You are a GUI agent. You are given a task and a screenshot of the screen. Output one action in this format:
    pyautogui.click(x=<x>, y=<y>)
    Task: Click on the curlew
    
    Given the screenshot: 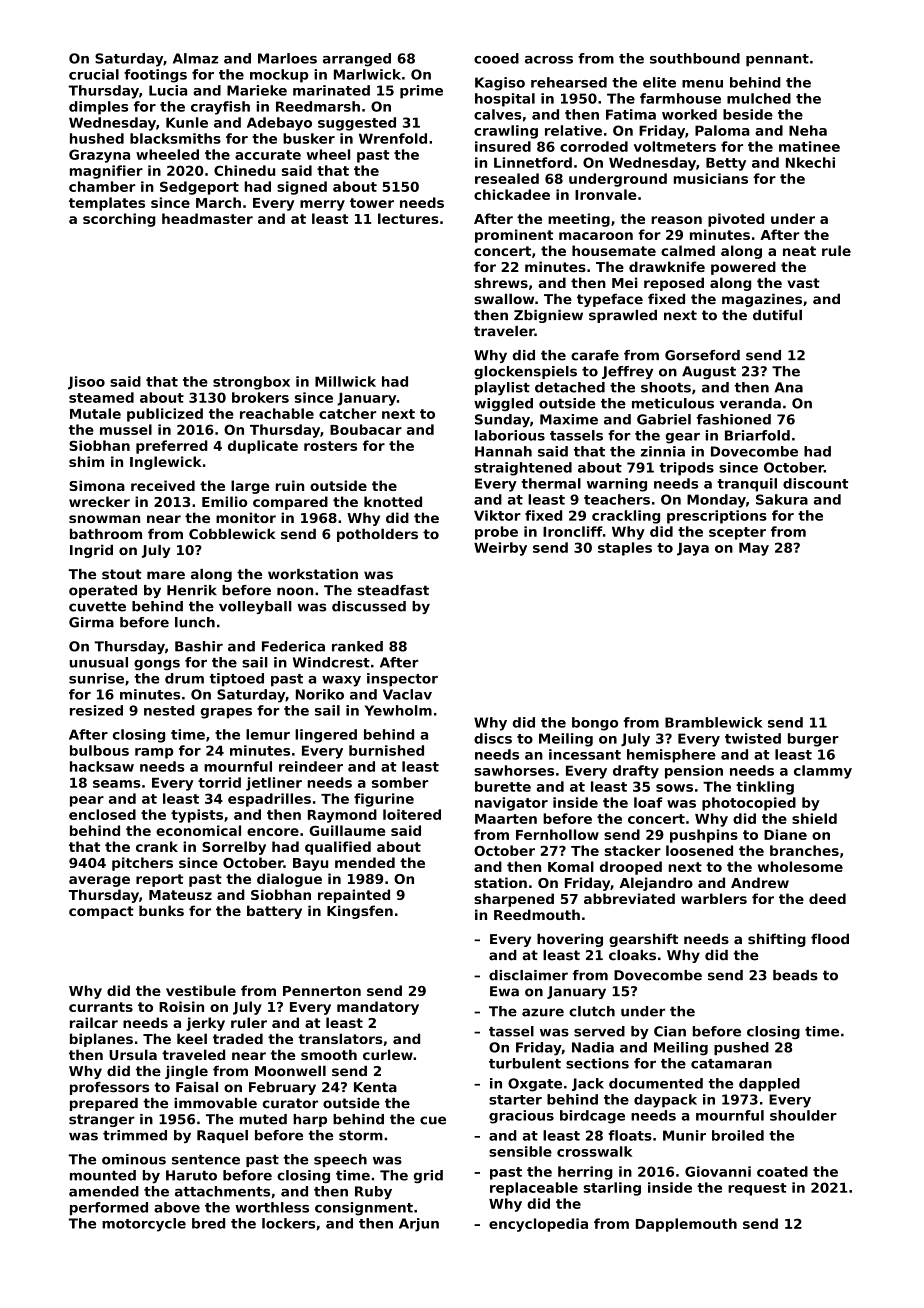 What is the action you would take?
    pyautogui.click(x=388, y=1054)
